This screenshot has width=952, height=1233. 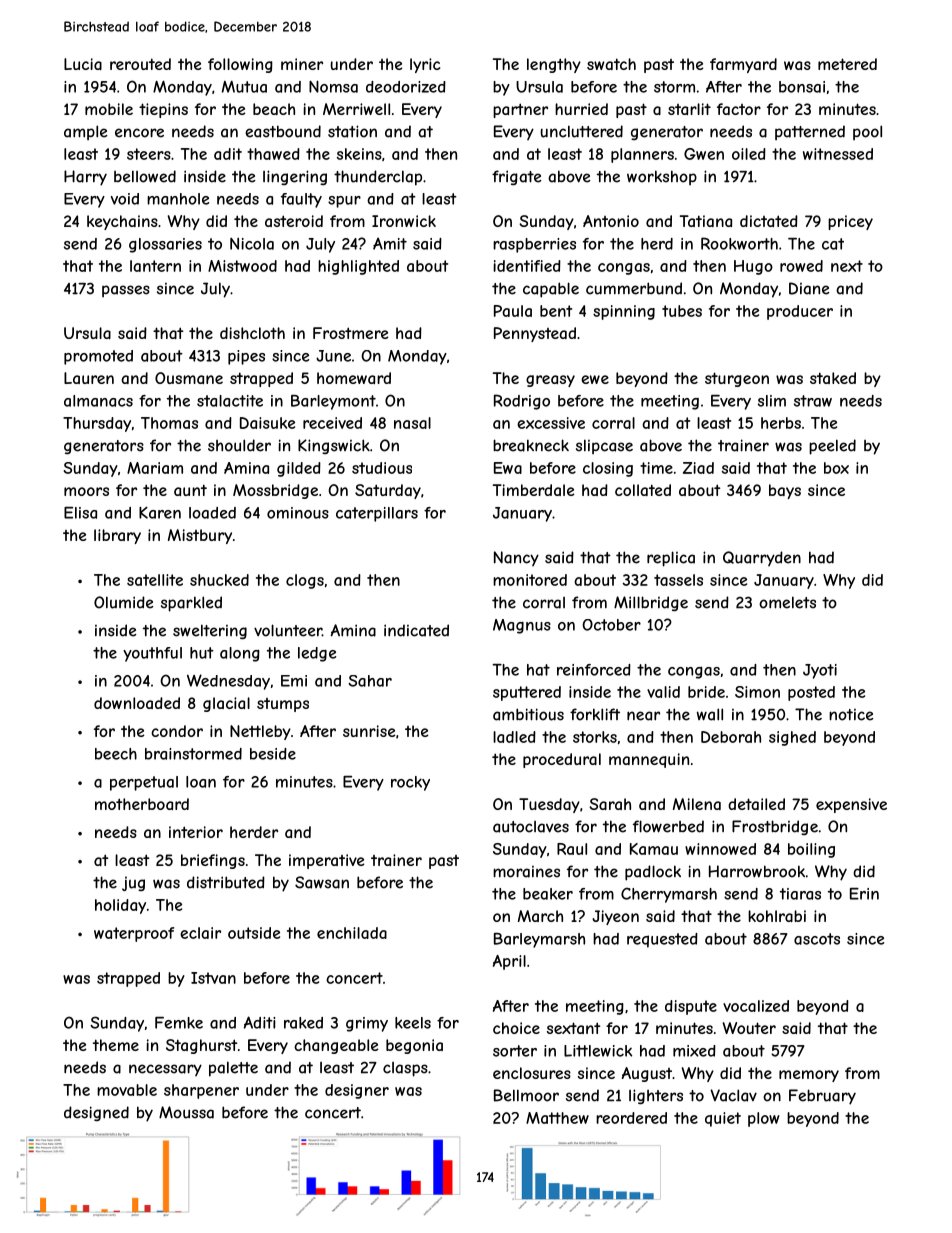 I want to click on factor, so click(x=739, y=109).
